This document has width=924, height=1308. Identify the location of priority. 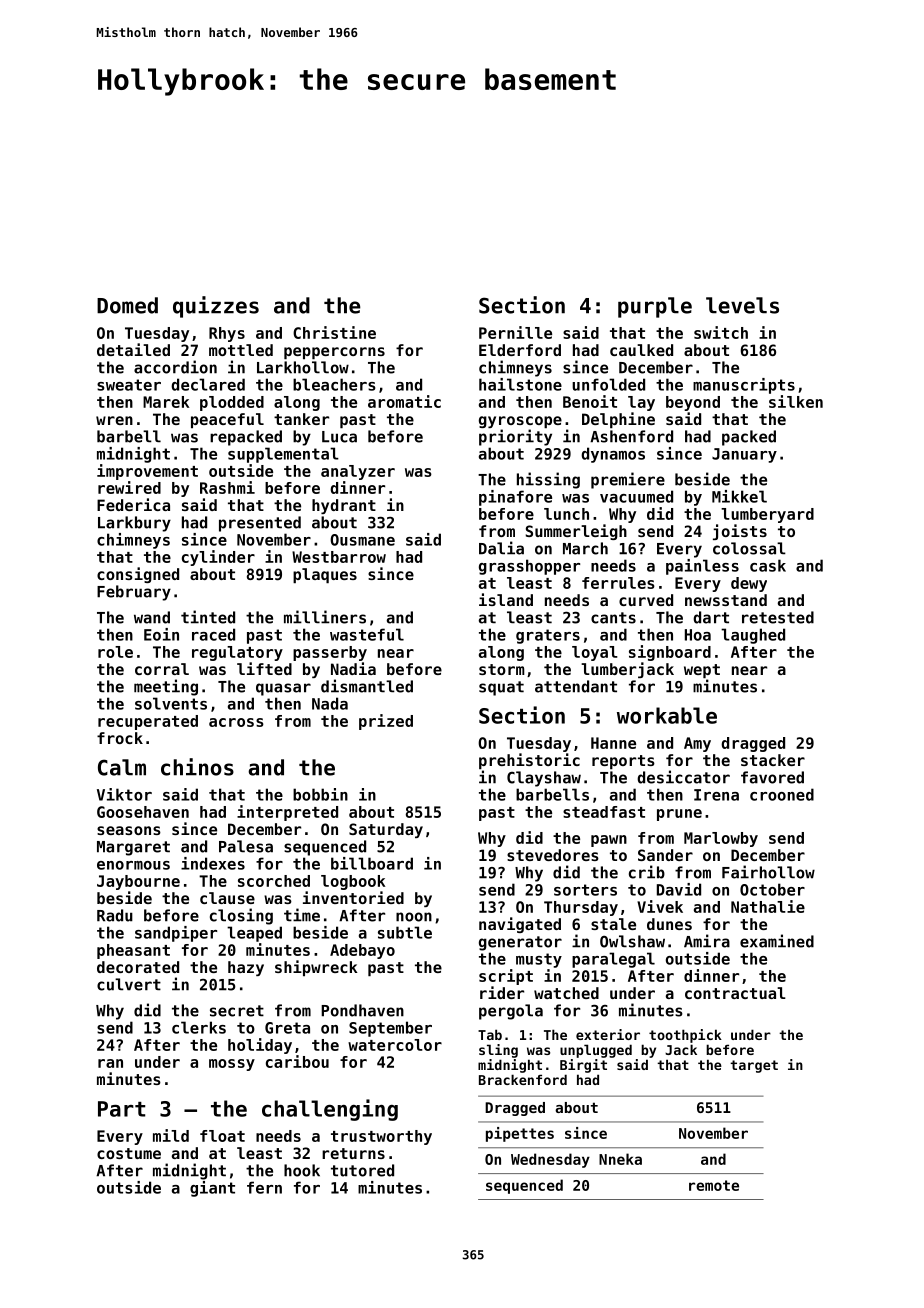
(515, 437).
